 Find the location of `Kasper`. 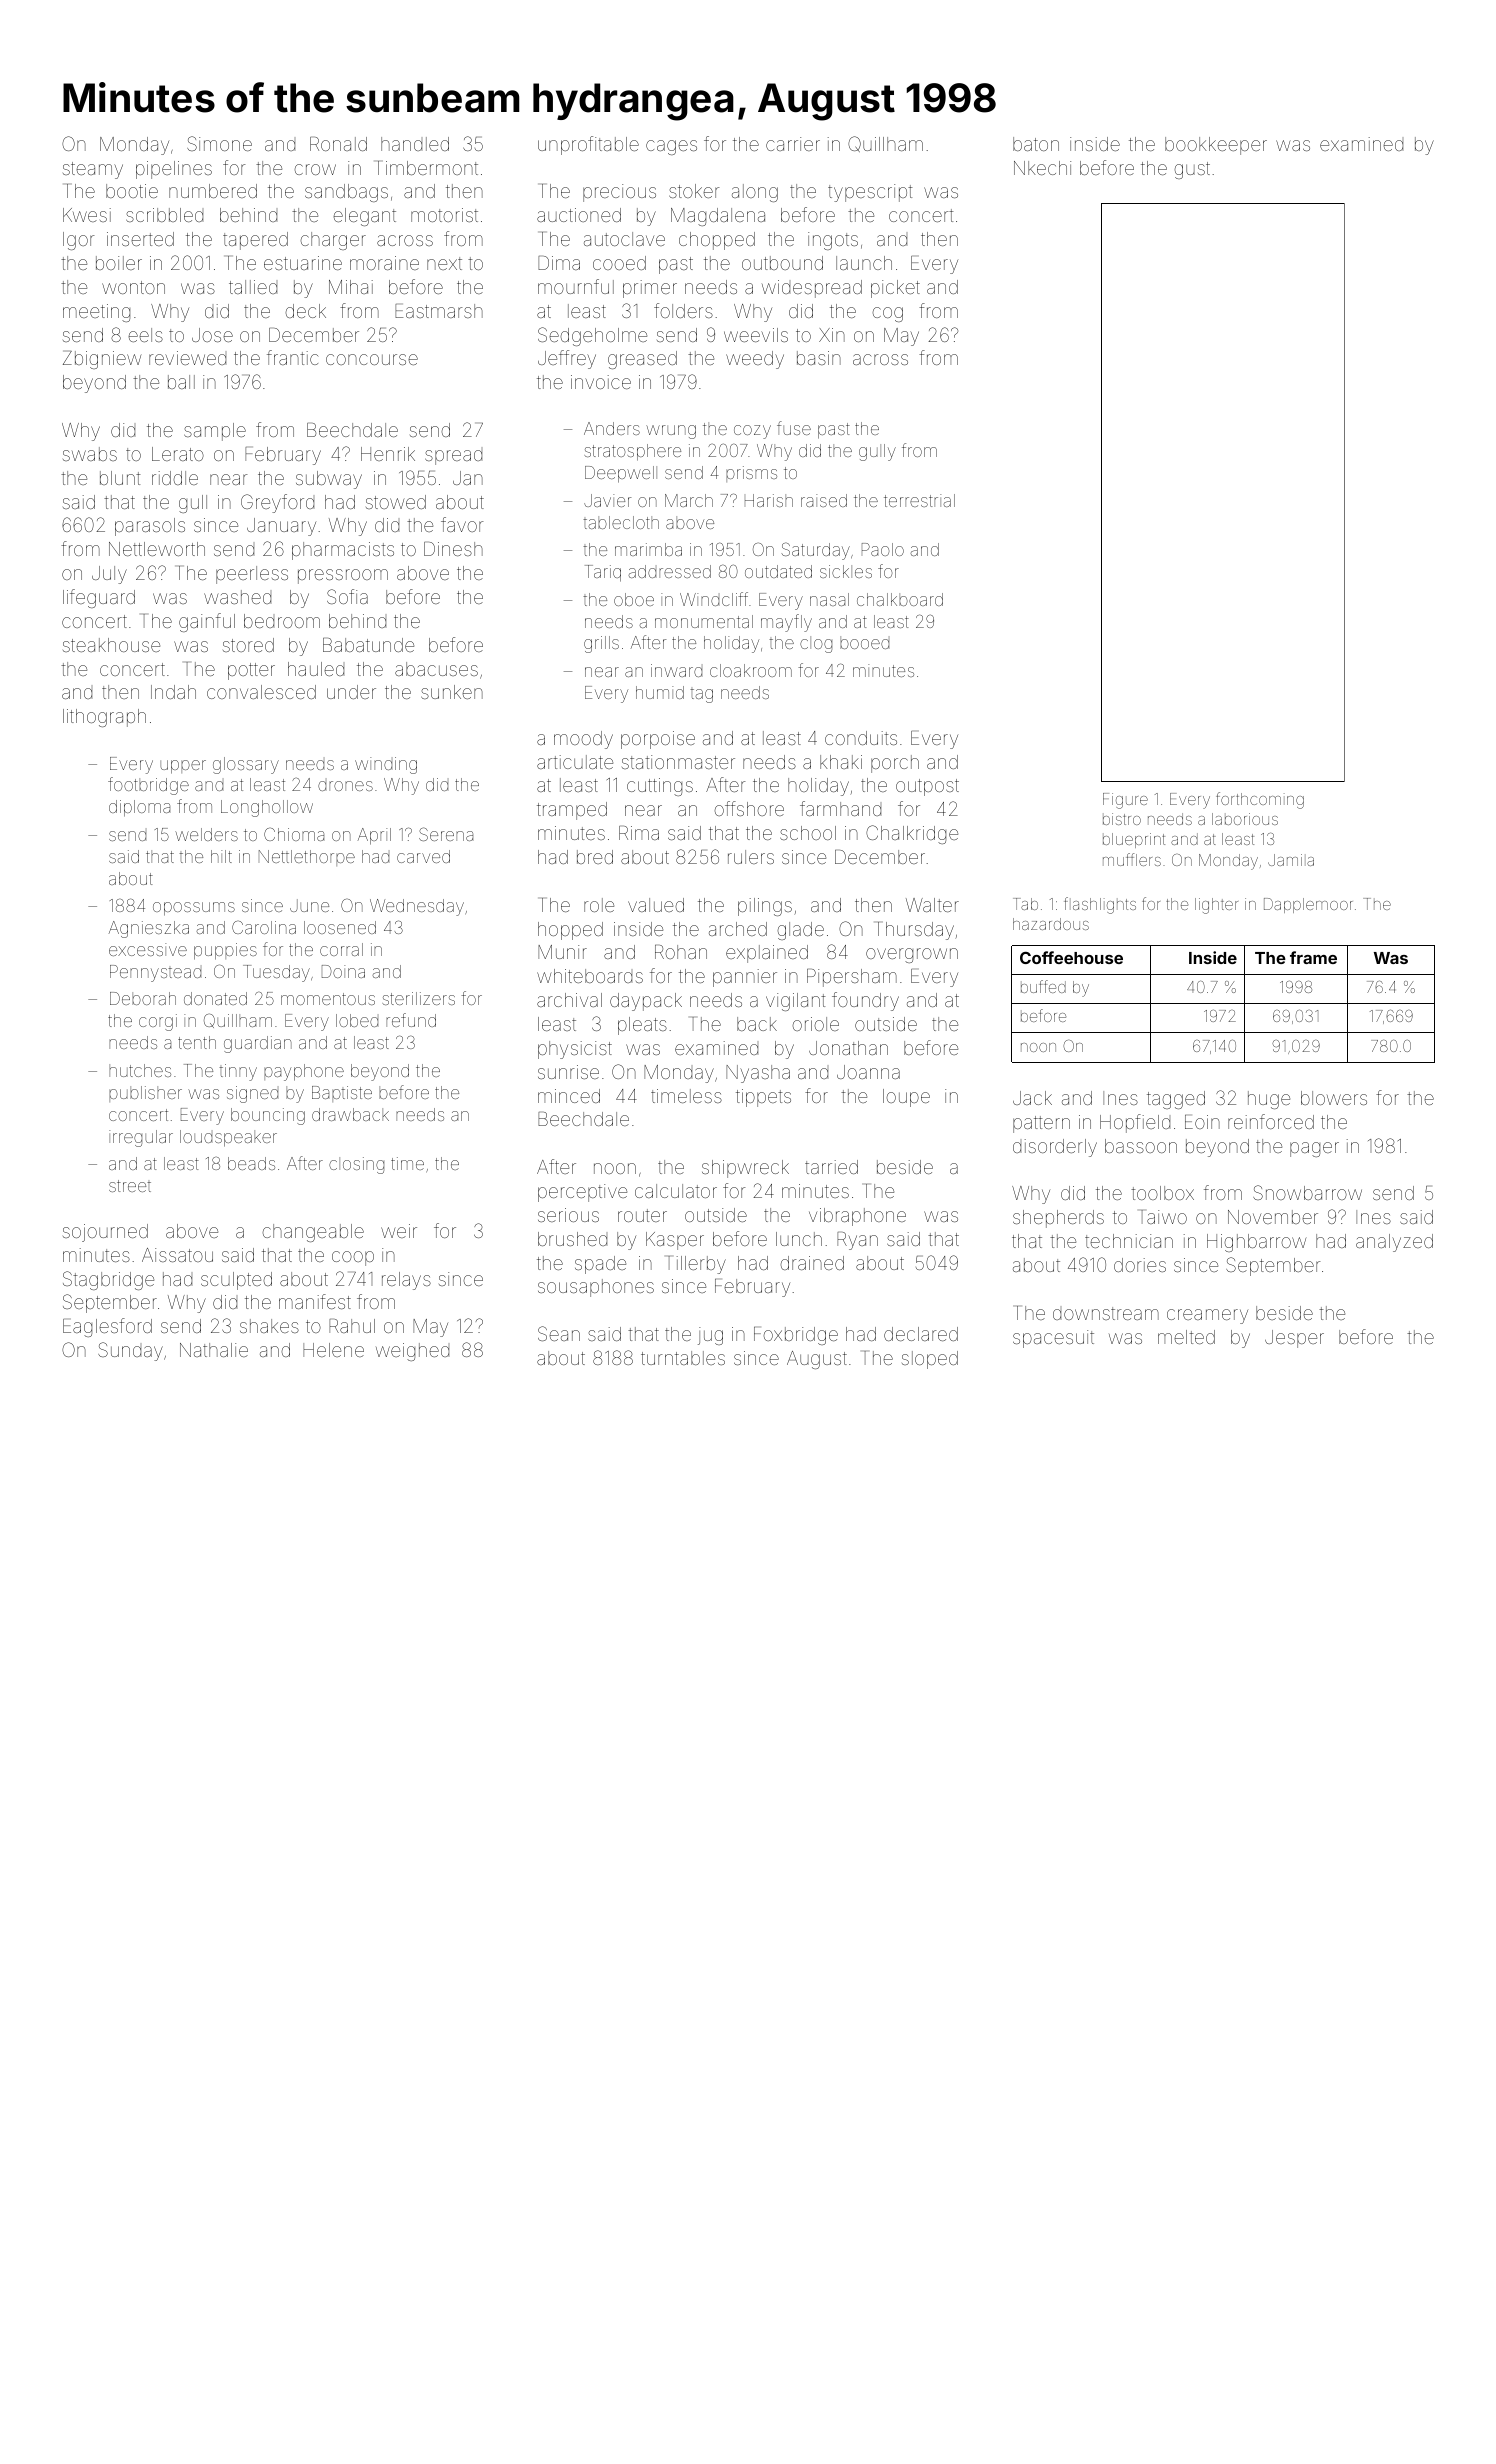

Kasper is located at coordinates (675, 1241).
